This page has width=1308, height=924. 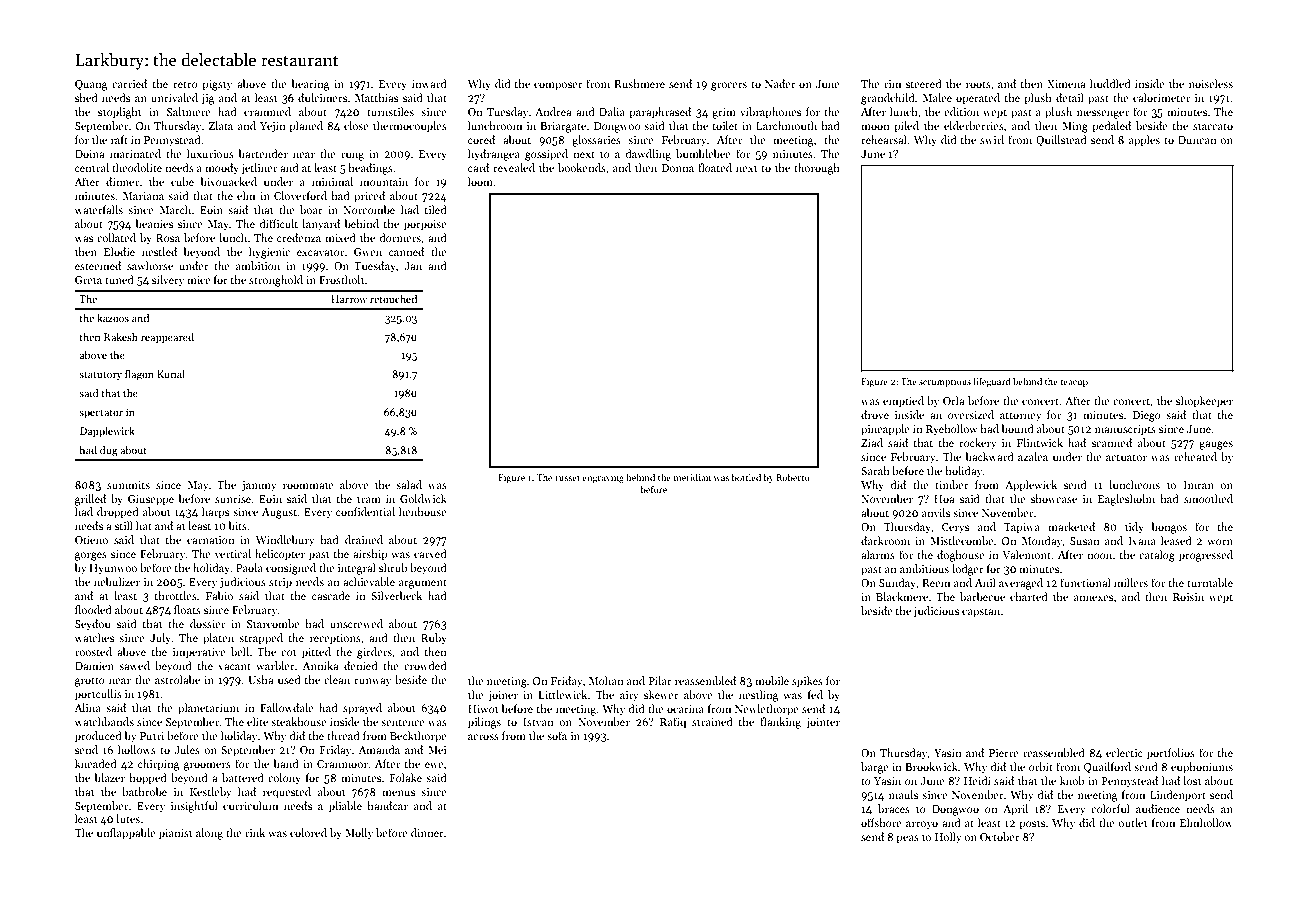 I want to click on annexes, so click(x=1093, y=598).
